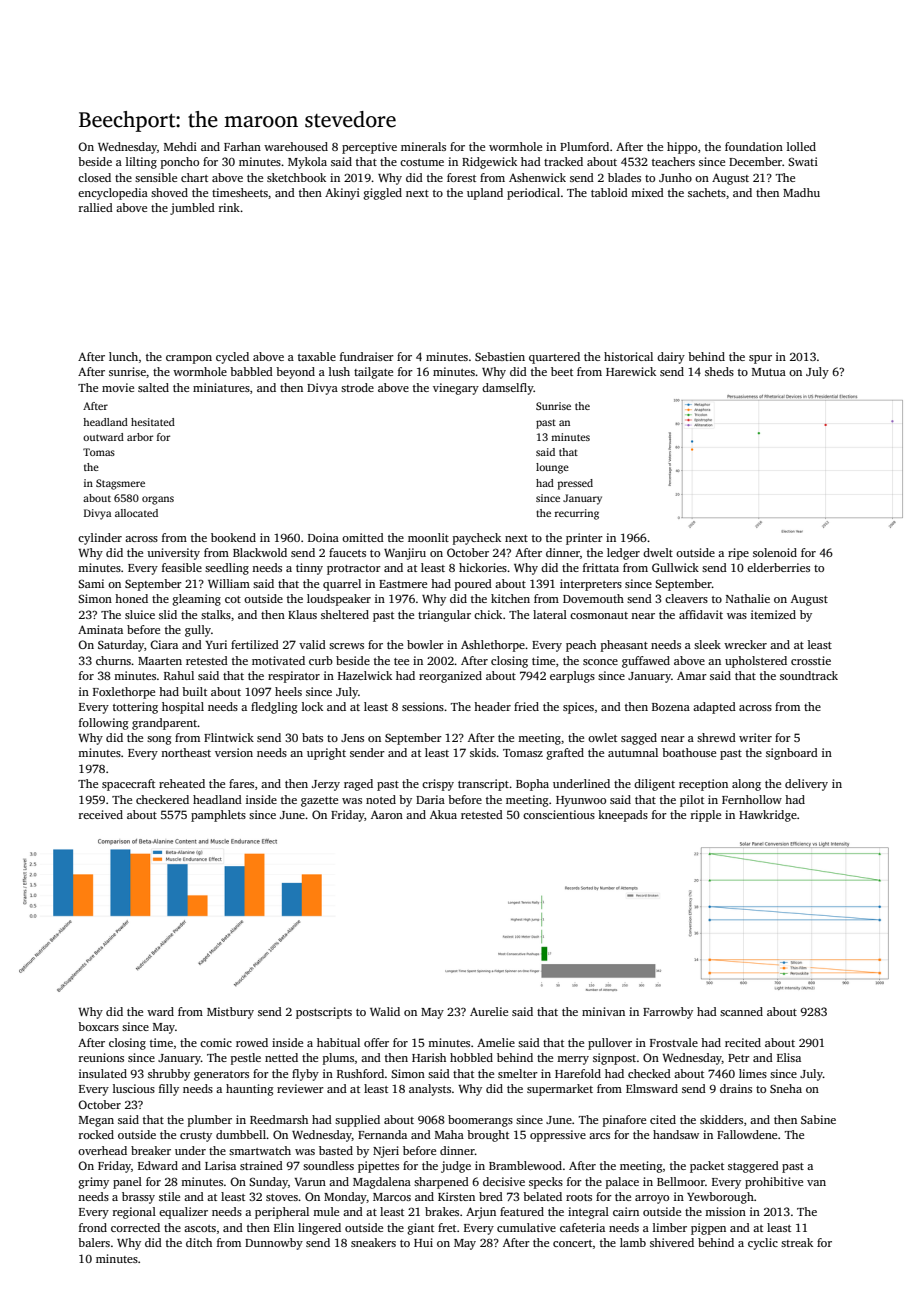 The image size is (924, 1308). Describe the element at coordinates (682, 148) in the page. I see `hippo` at that location.
